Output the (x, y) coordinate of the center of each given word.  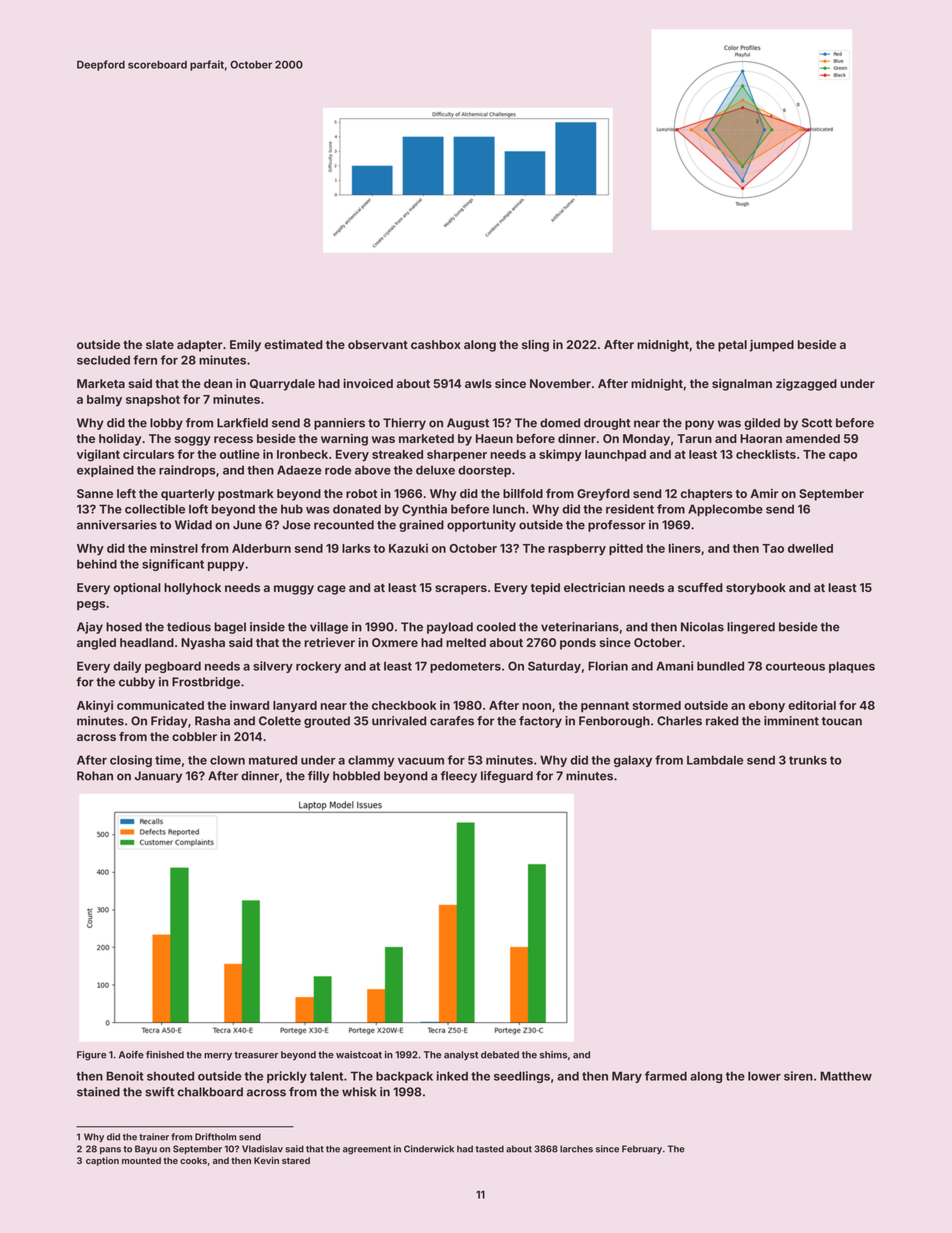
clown (227, 760)
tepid (545, 589)
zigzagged (806, 385)
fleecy (459, 777)
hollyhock (192, 589)
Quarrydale (282, 385)
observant (378, 344)
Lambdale (715, 760)
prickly (287, 1077)
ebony (767, 707)
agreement (367, 1150)
